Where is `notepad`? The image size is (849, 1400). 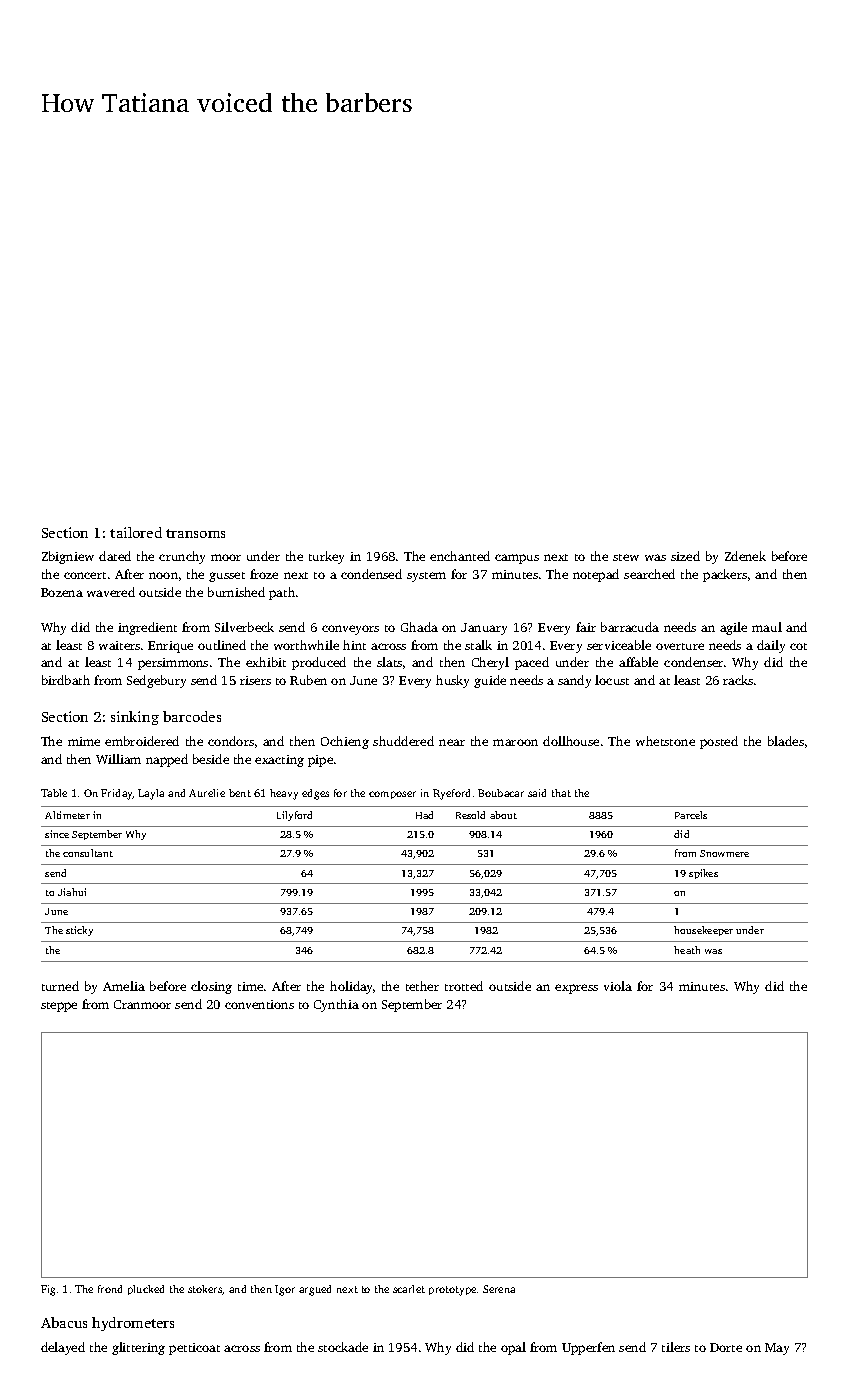 notepad is located at coordinates (596, 575).
